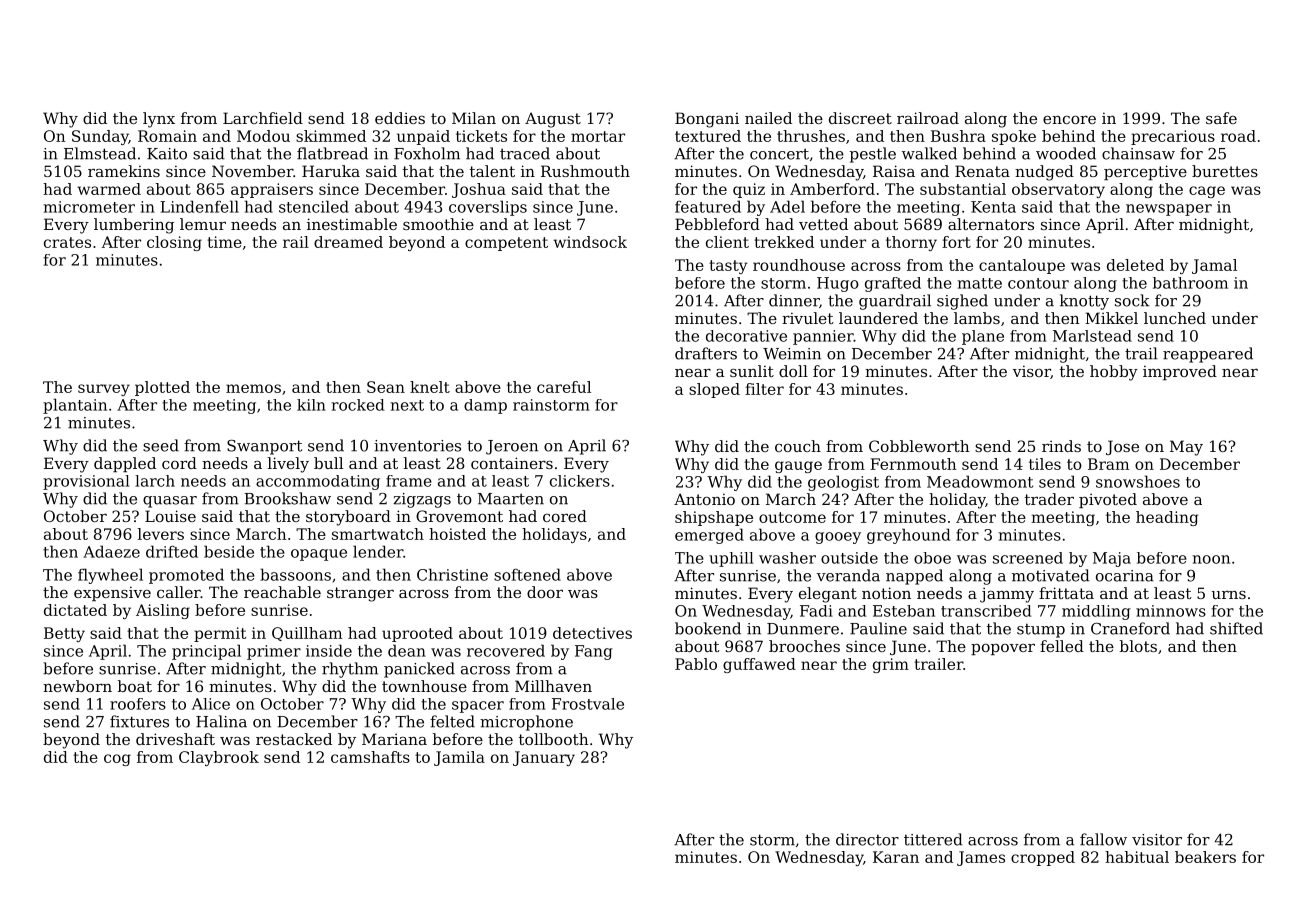  What do you see at coordinates (219, 758) in the screenshot?
I see `Claybrook` at bounding box center [219, 758].
